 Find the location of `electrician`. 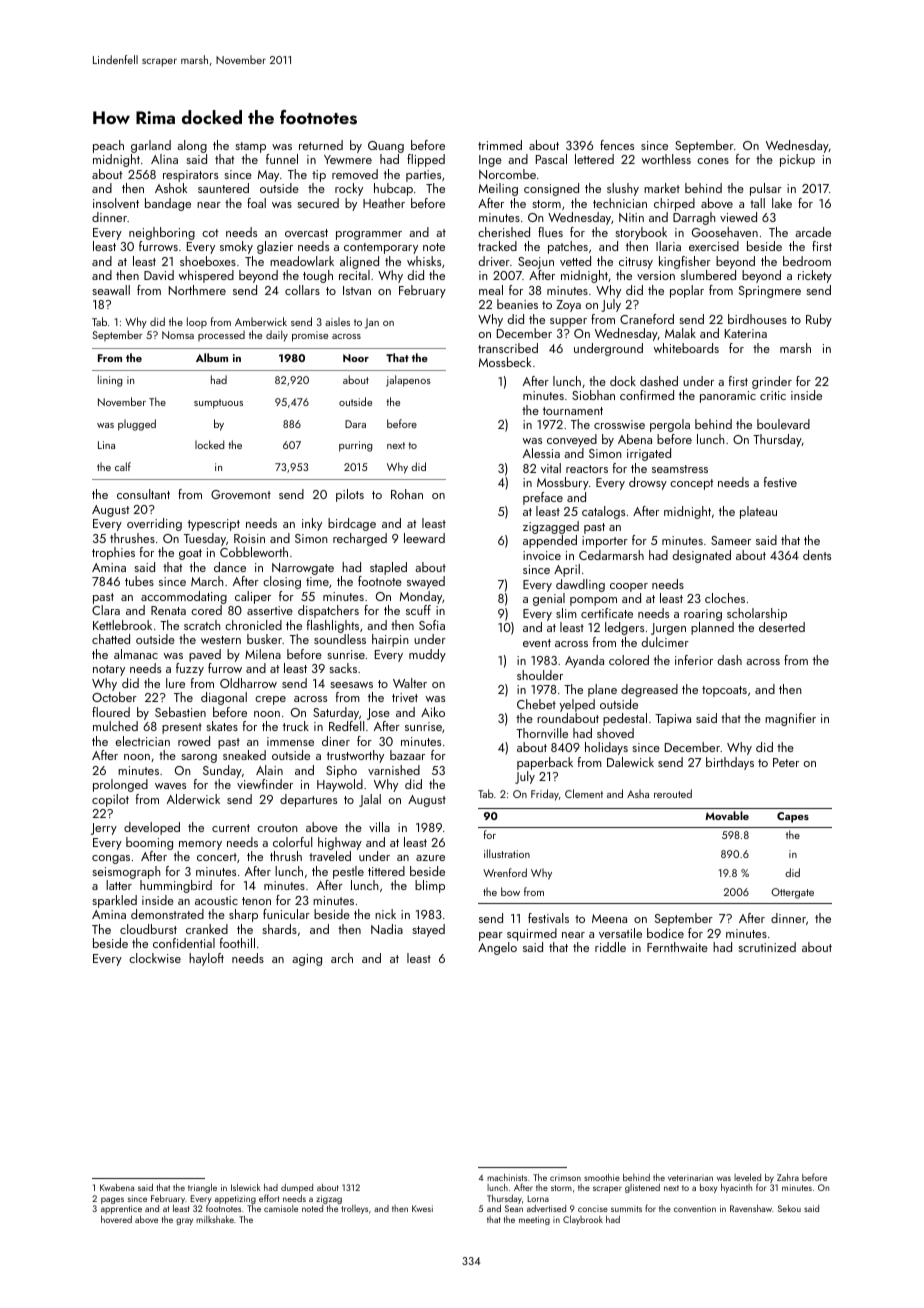

electrician is located at coordinates (142, 741).
